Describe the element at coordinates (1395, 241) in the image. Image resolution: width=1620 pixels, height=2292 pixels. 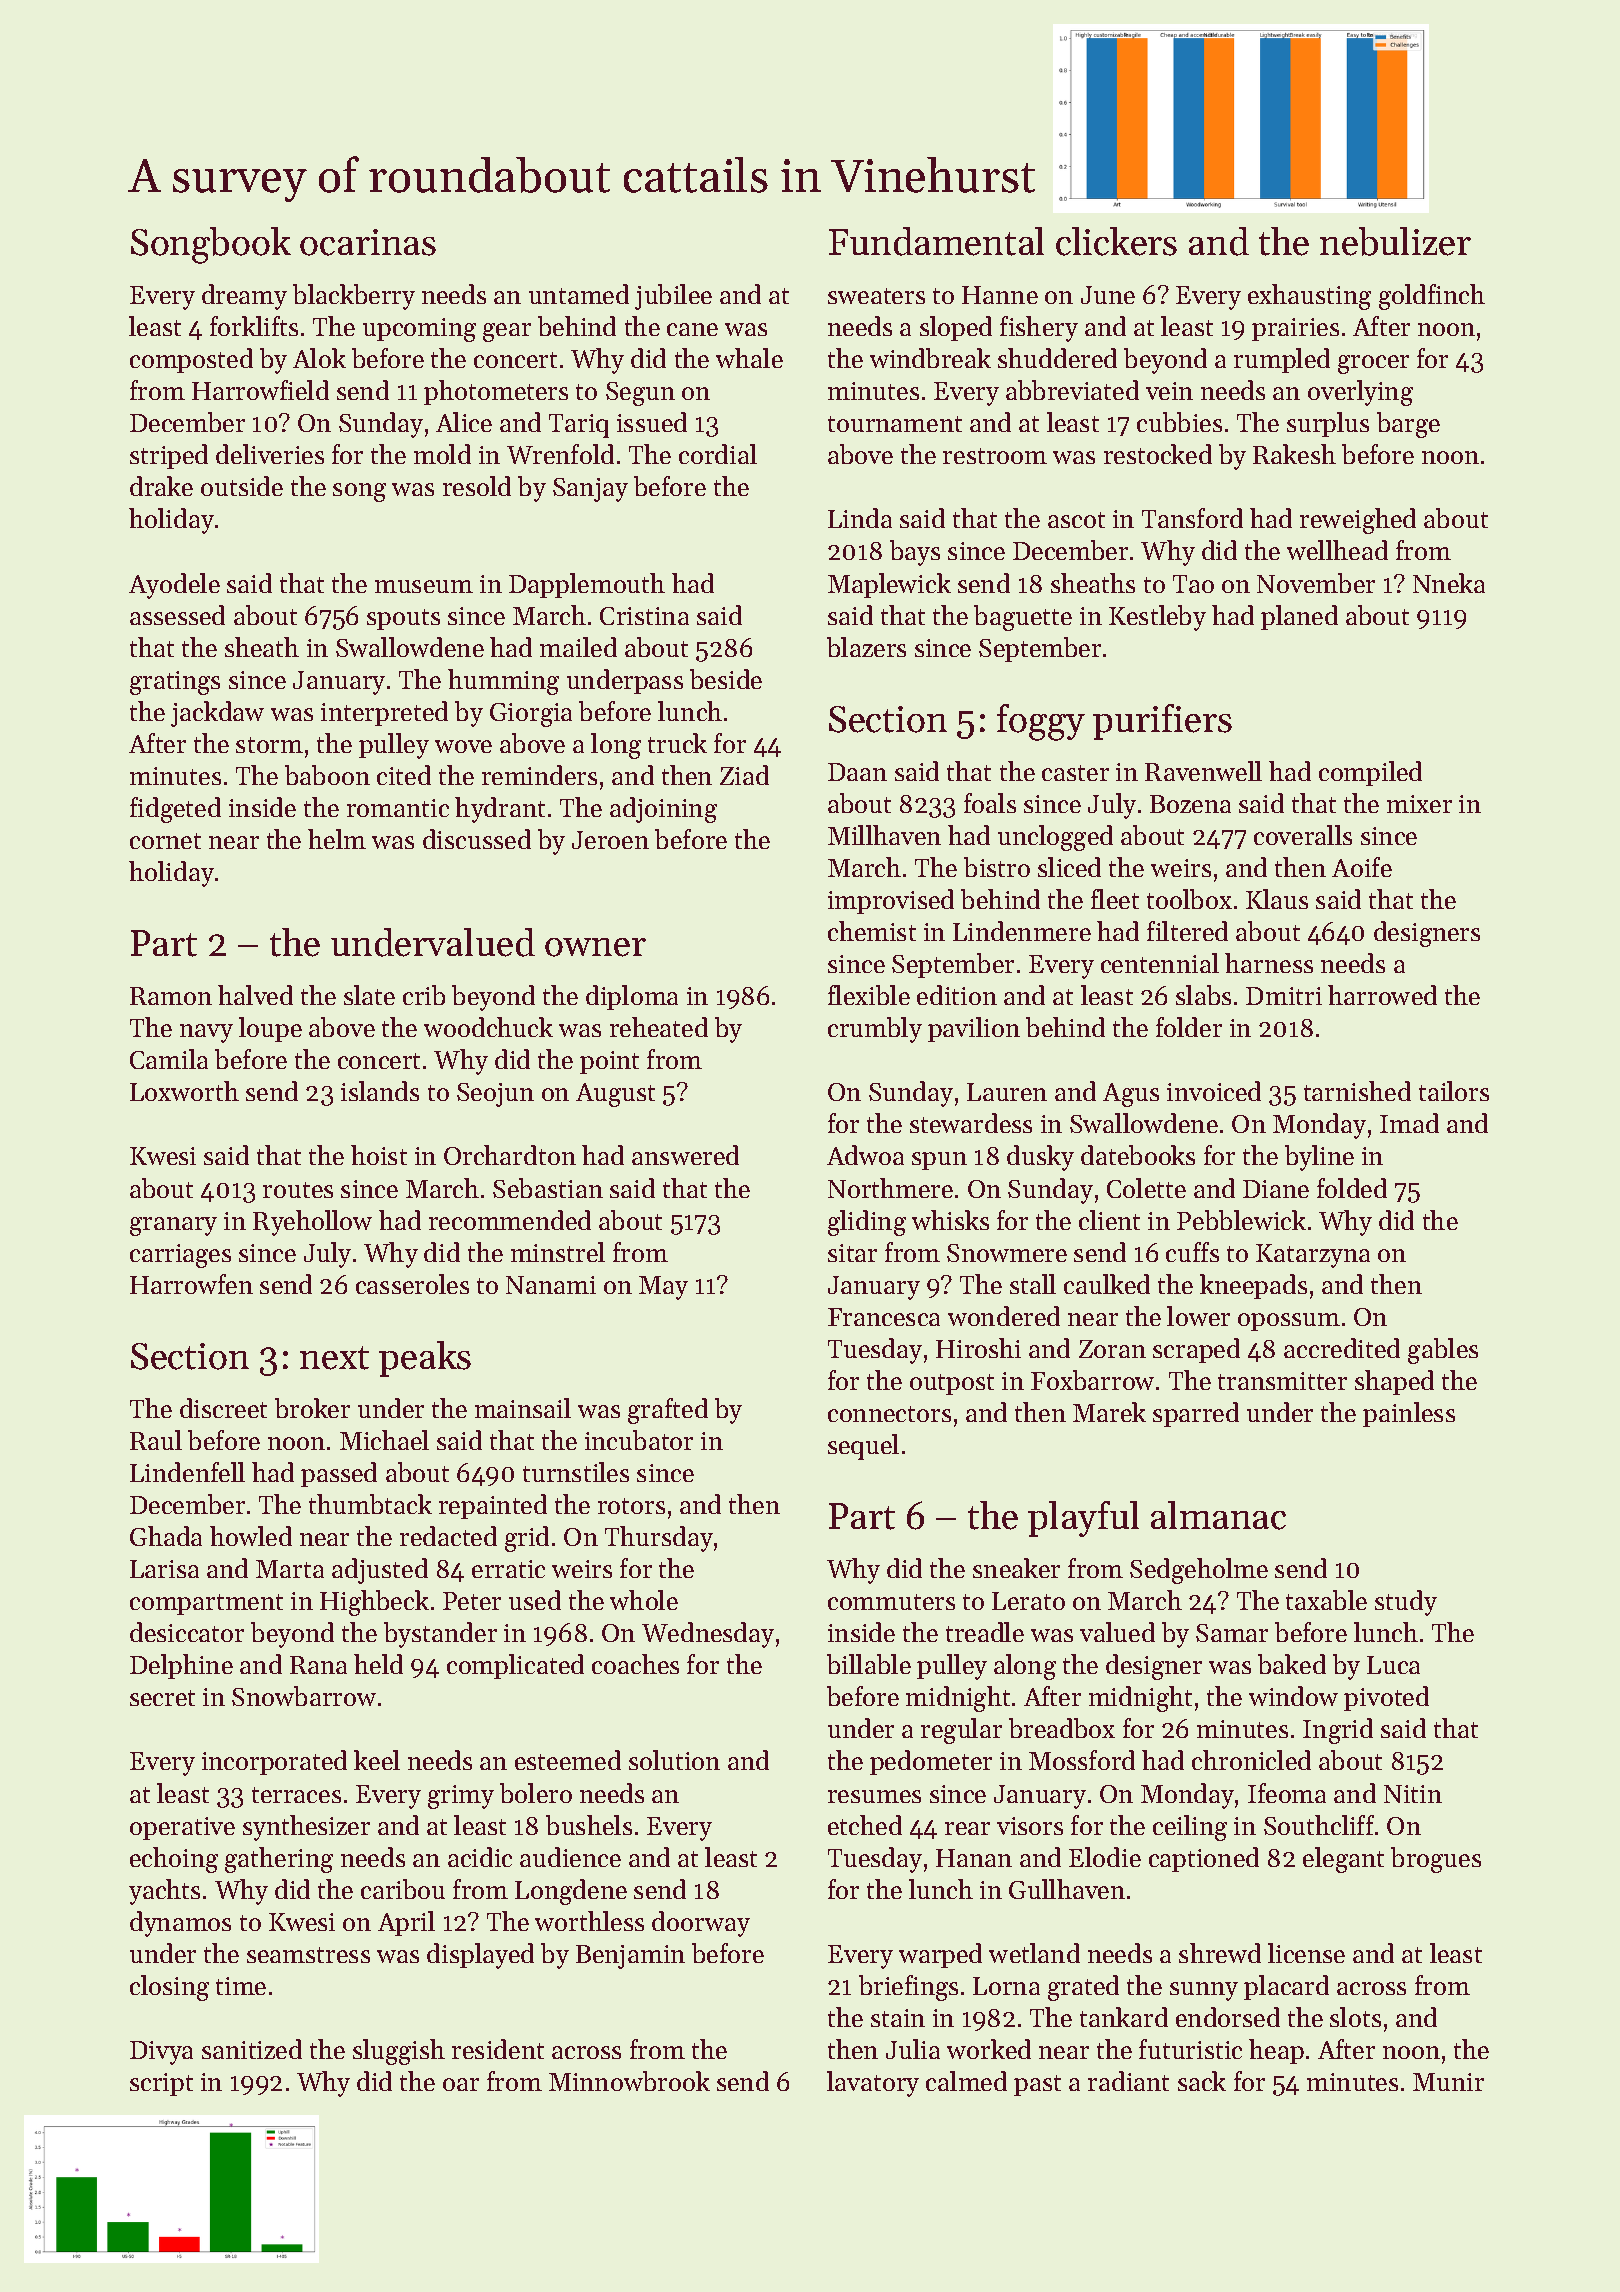
I see `nebulizer` at that location.
